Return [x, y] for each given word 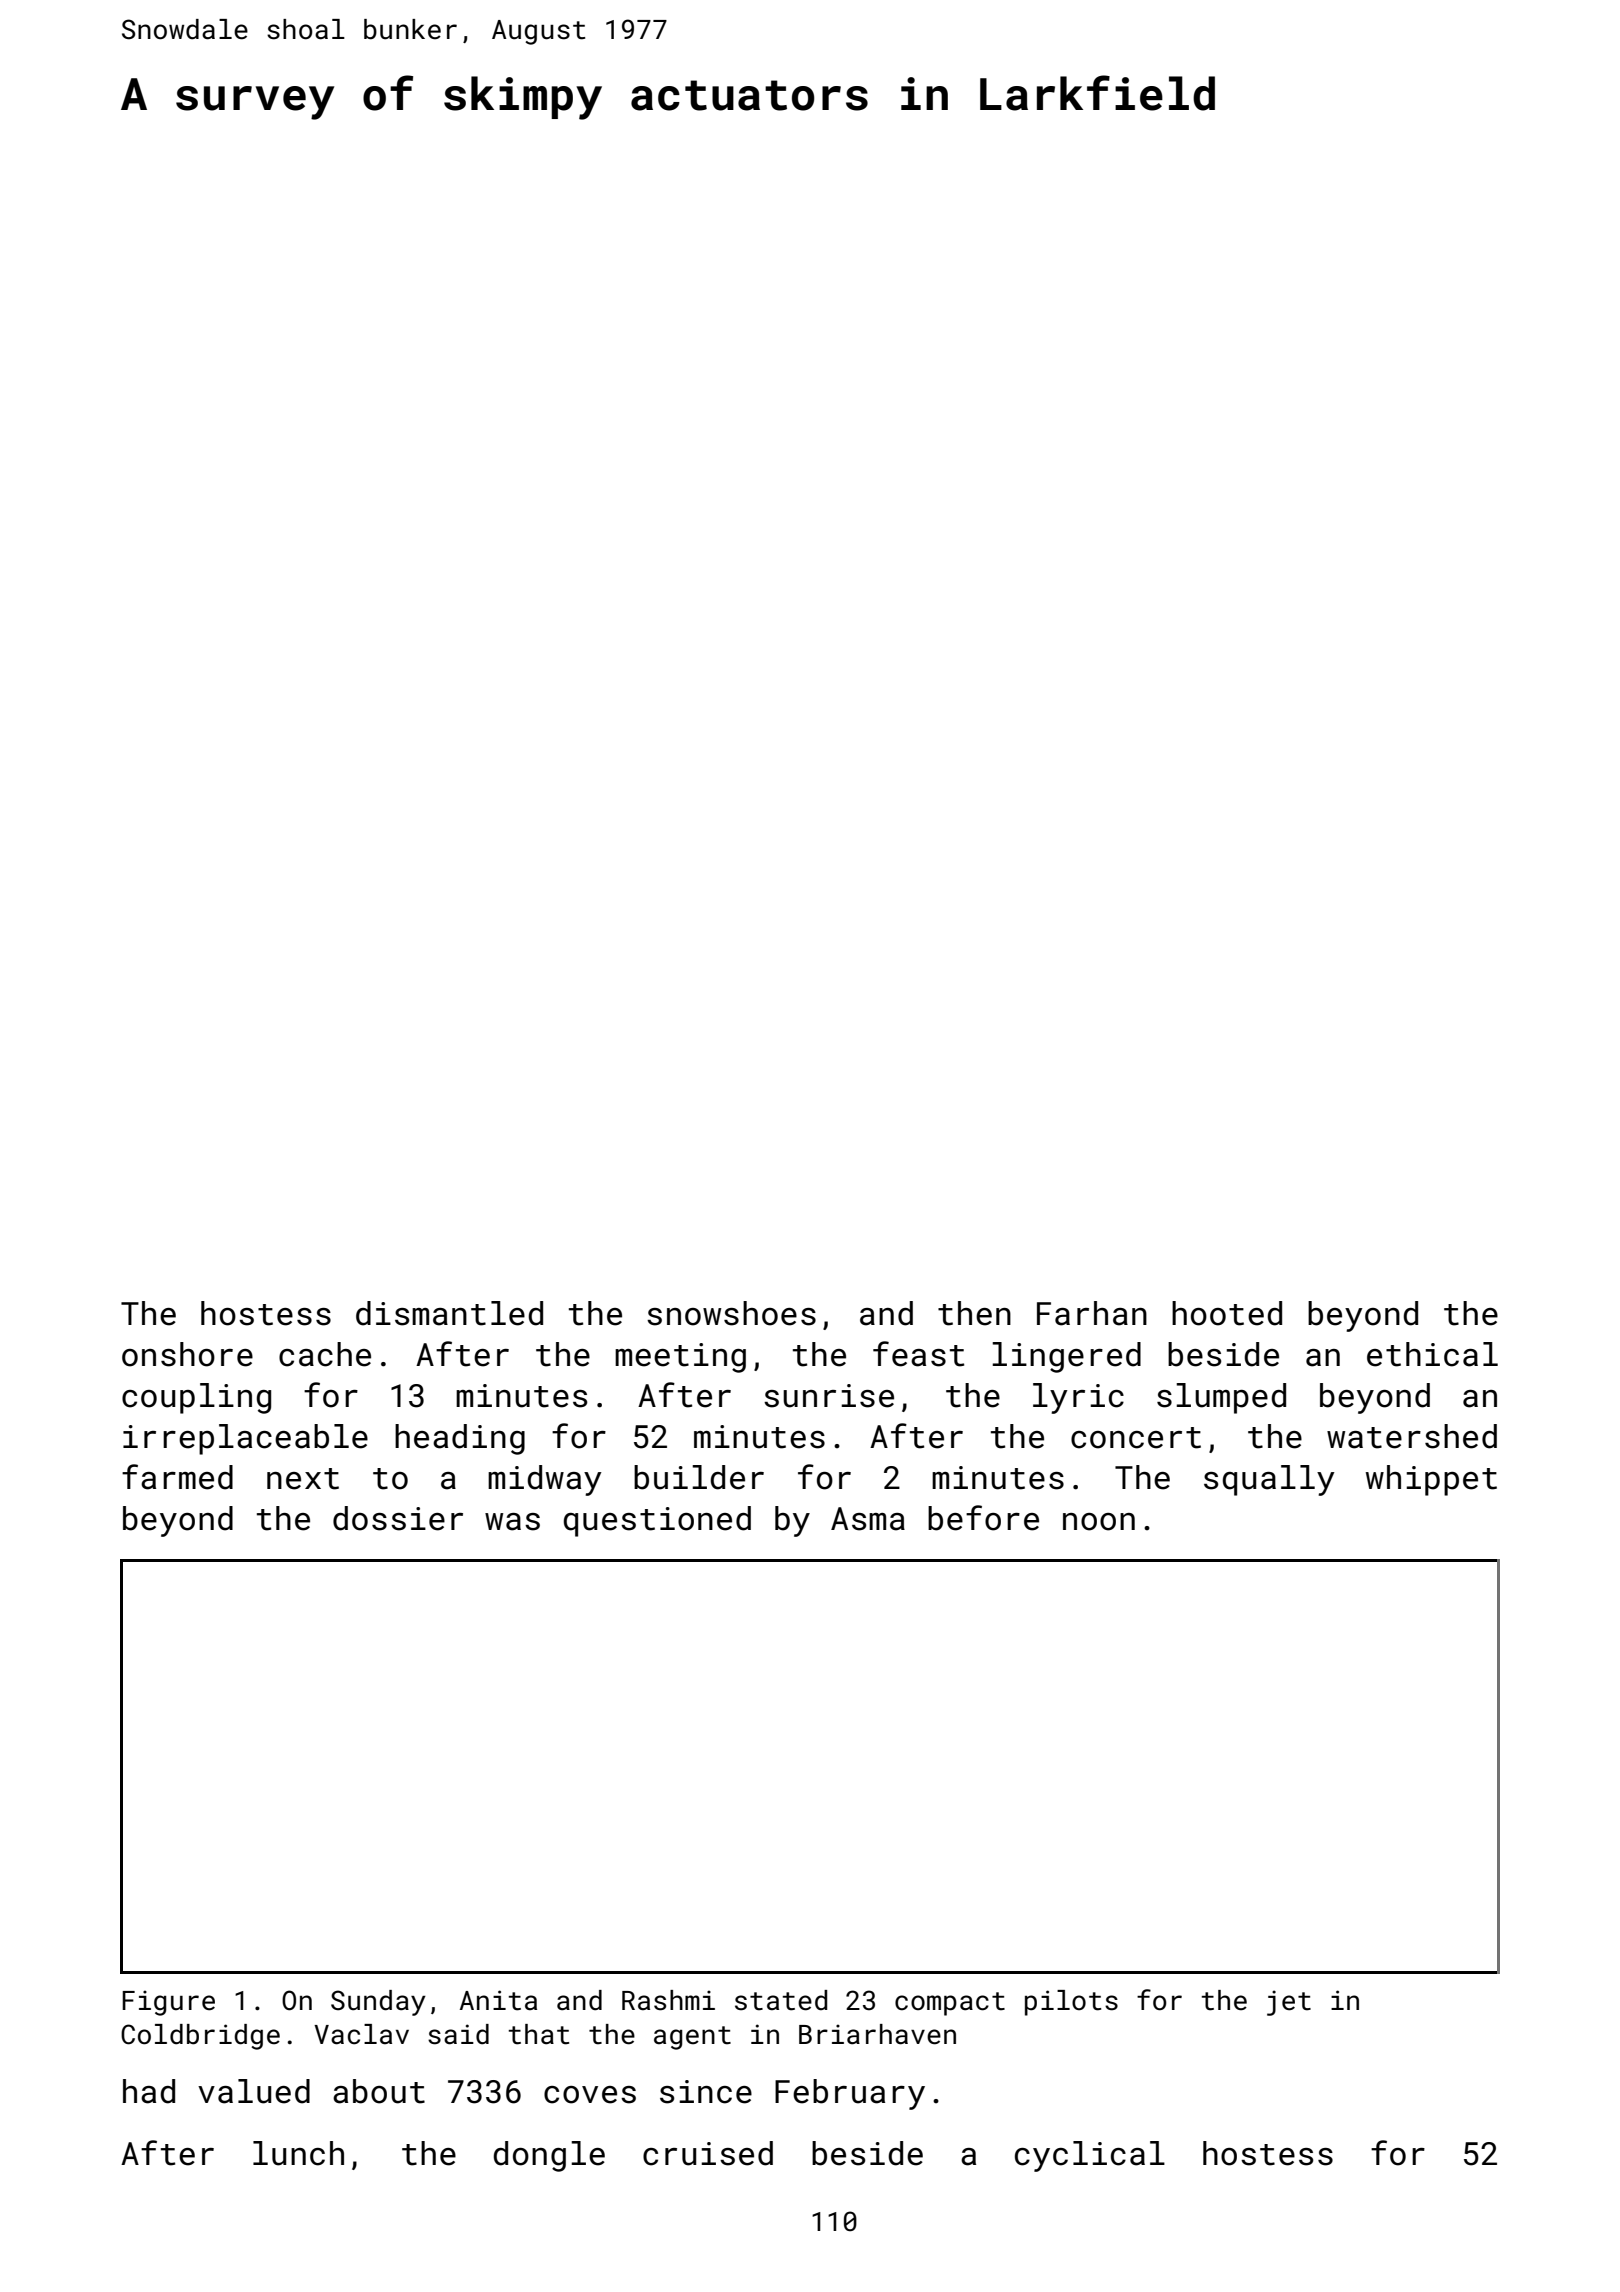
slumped [1221, 1398]
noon [1099, 1522]
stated [781, 2000]
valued [254, 2091]
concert [1136, 1438]
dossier [398, 1518]
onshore [187, 1354]
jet [1289, 2003]
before [983, 1518]
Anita [498, 2000]
